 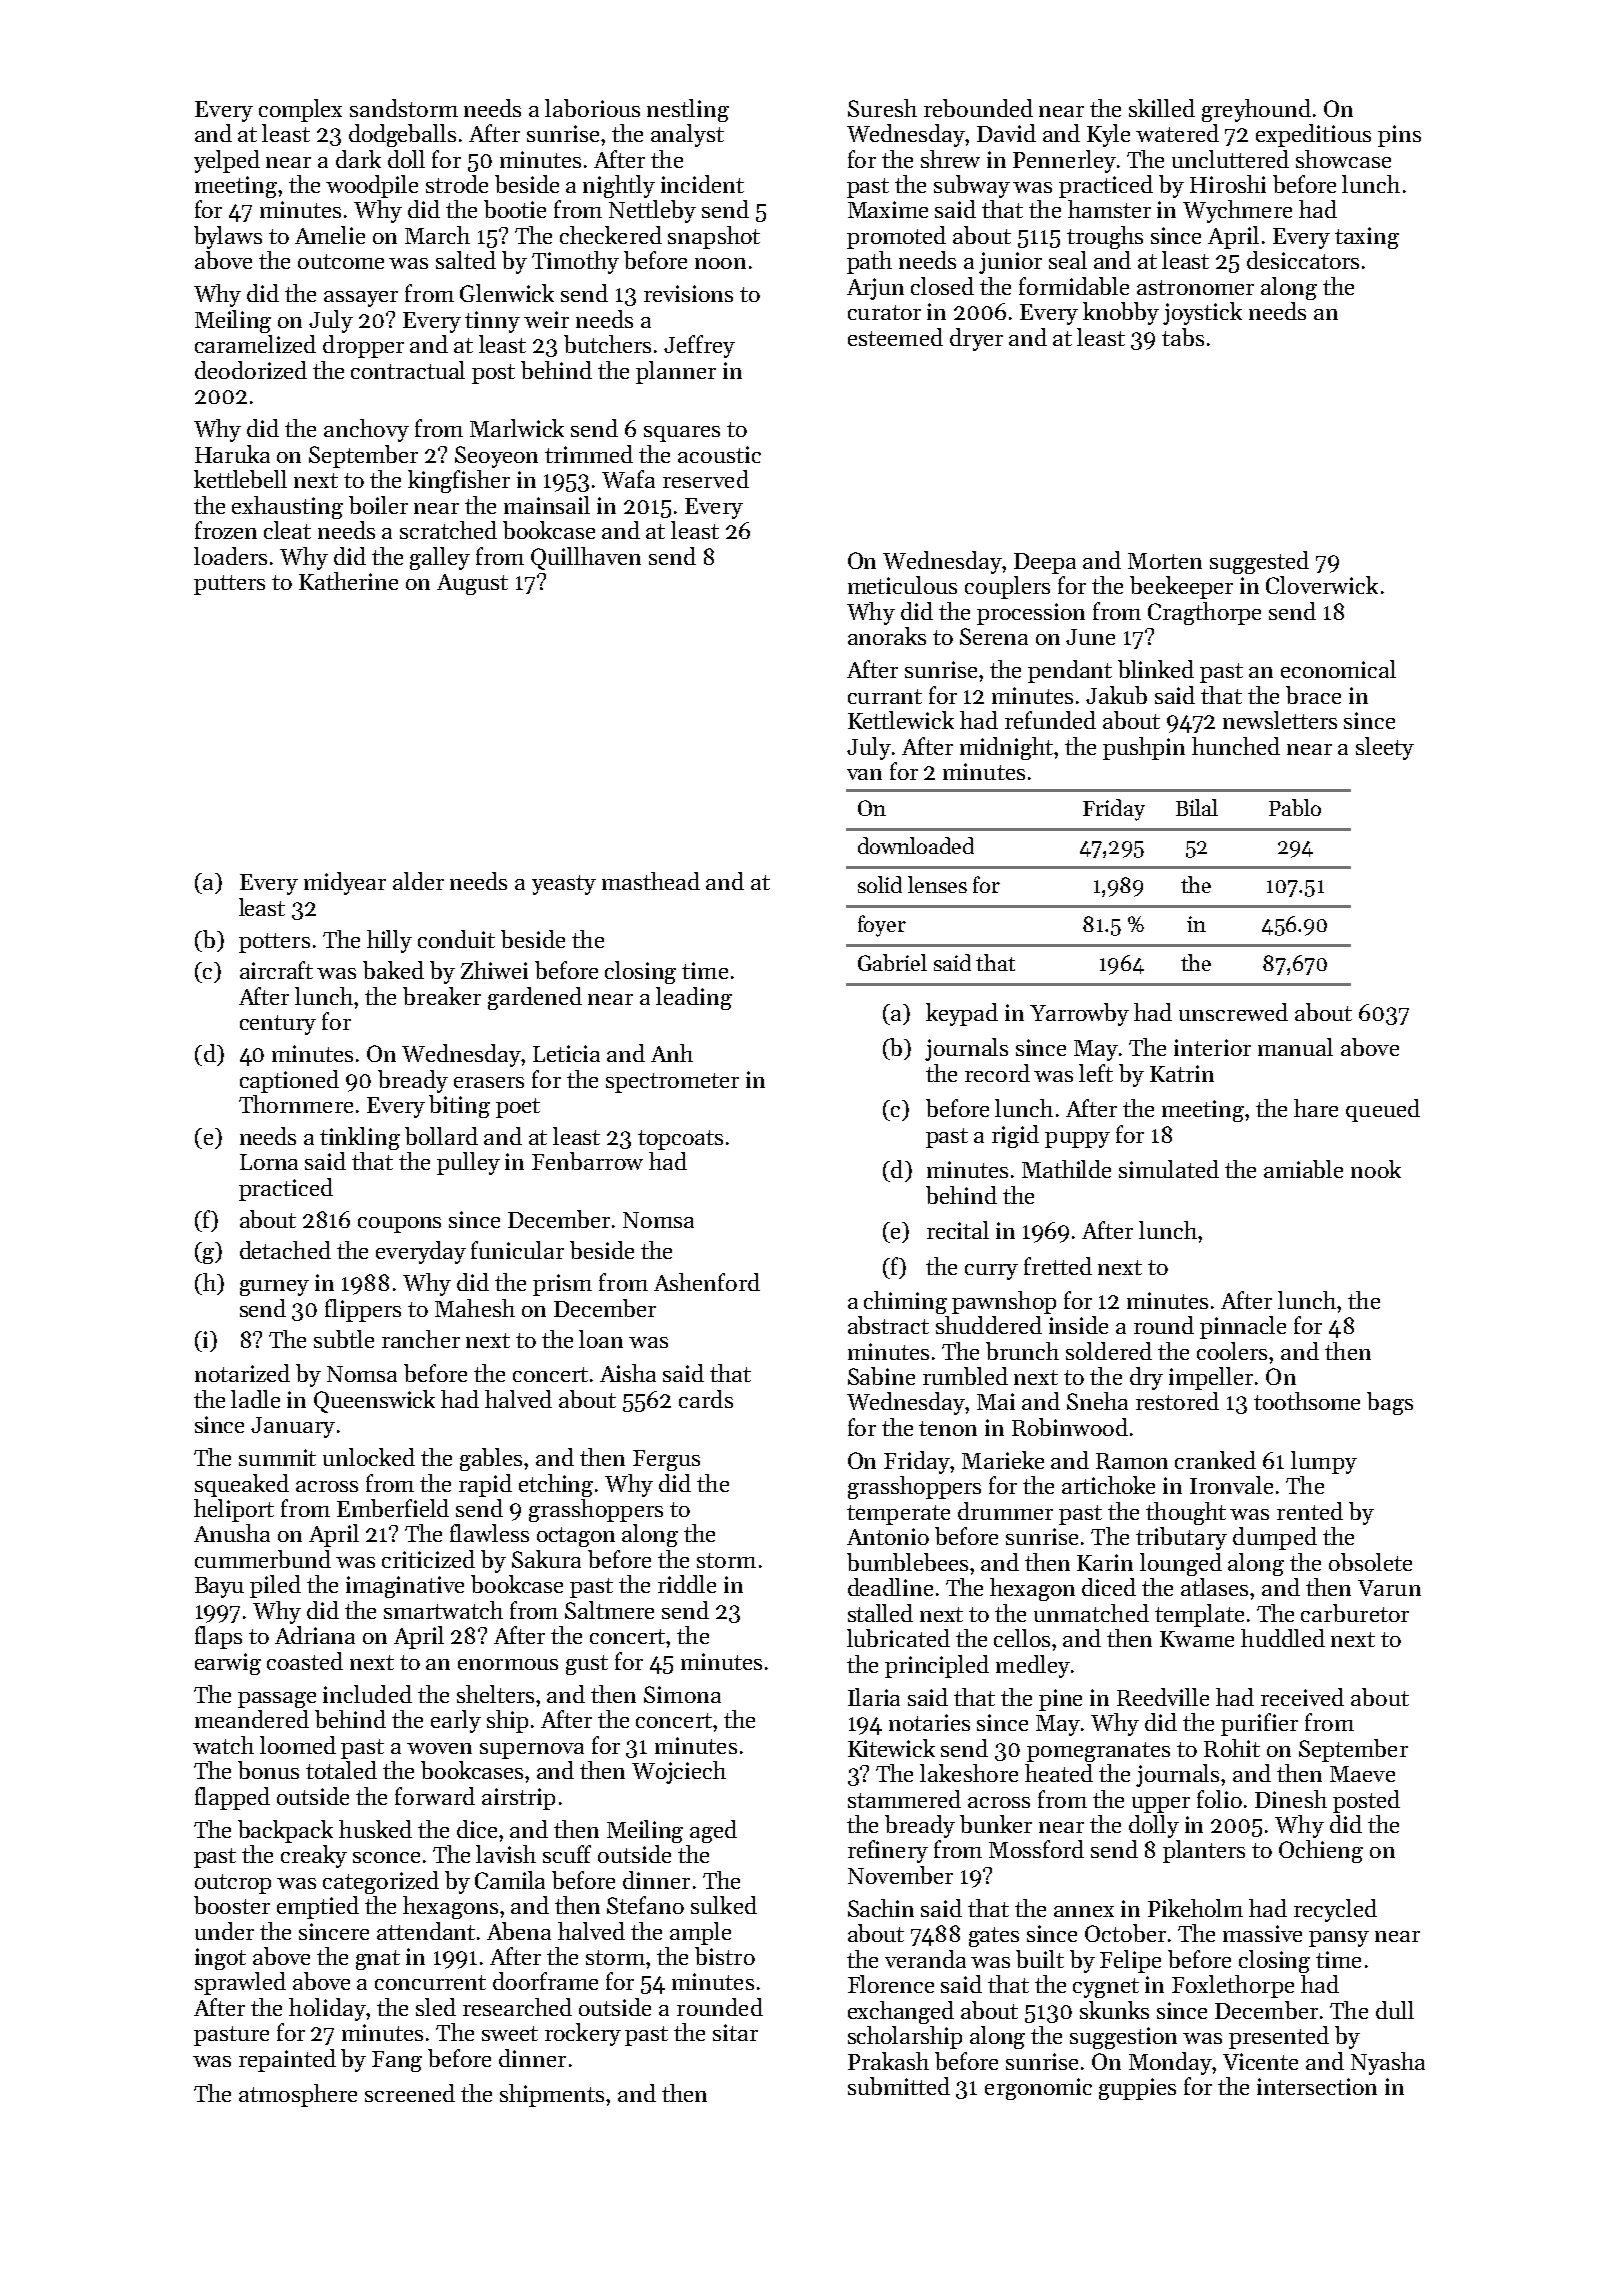 I want to click on funicular, so click(x=517, y=1250).
